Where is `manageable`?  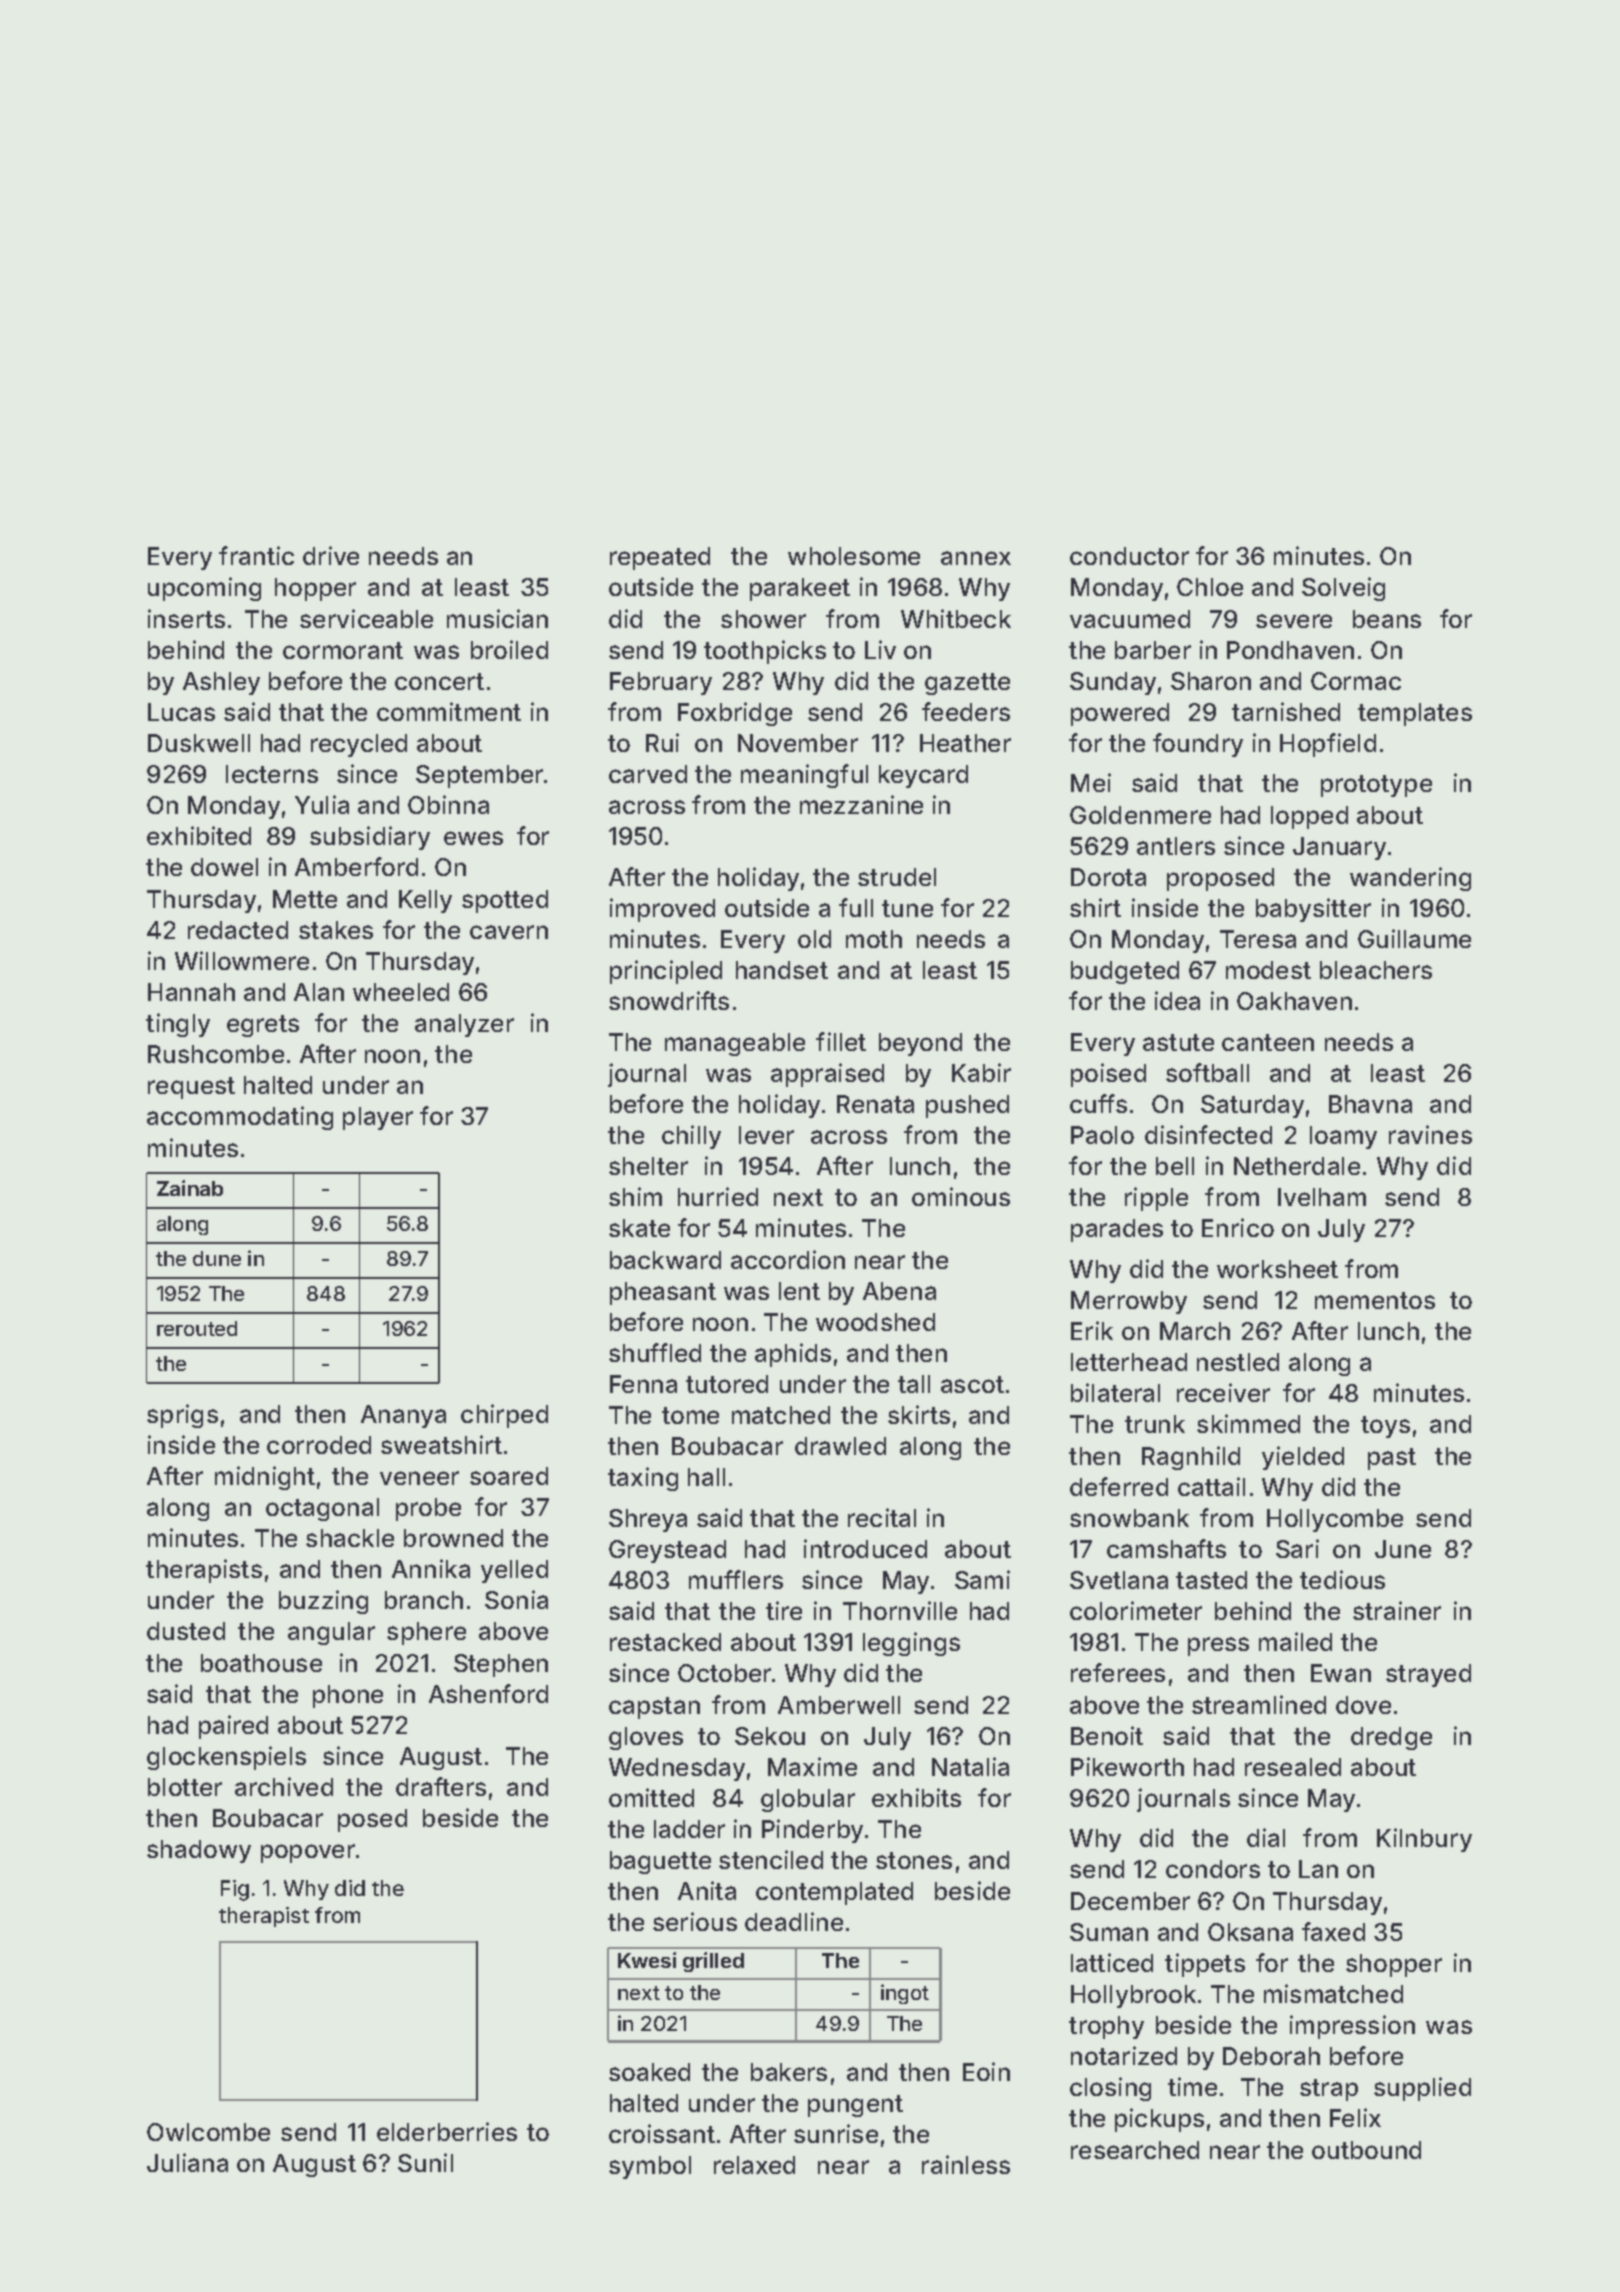 manageable is located at coordinates (735, 1044).
